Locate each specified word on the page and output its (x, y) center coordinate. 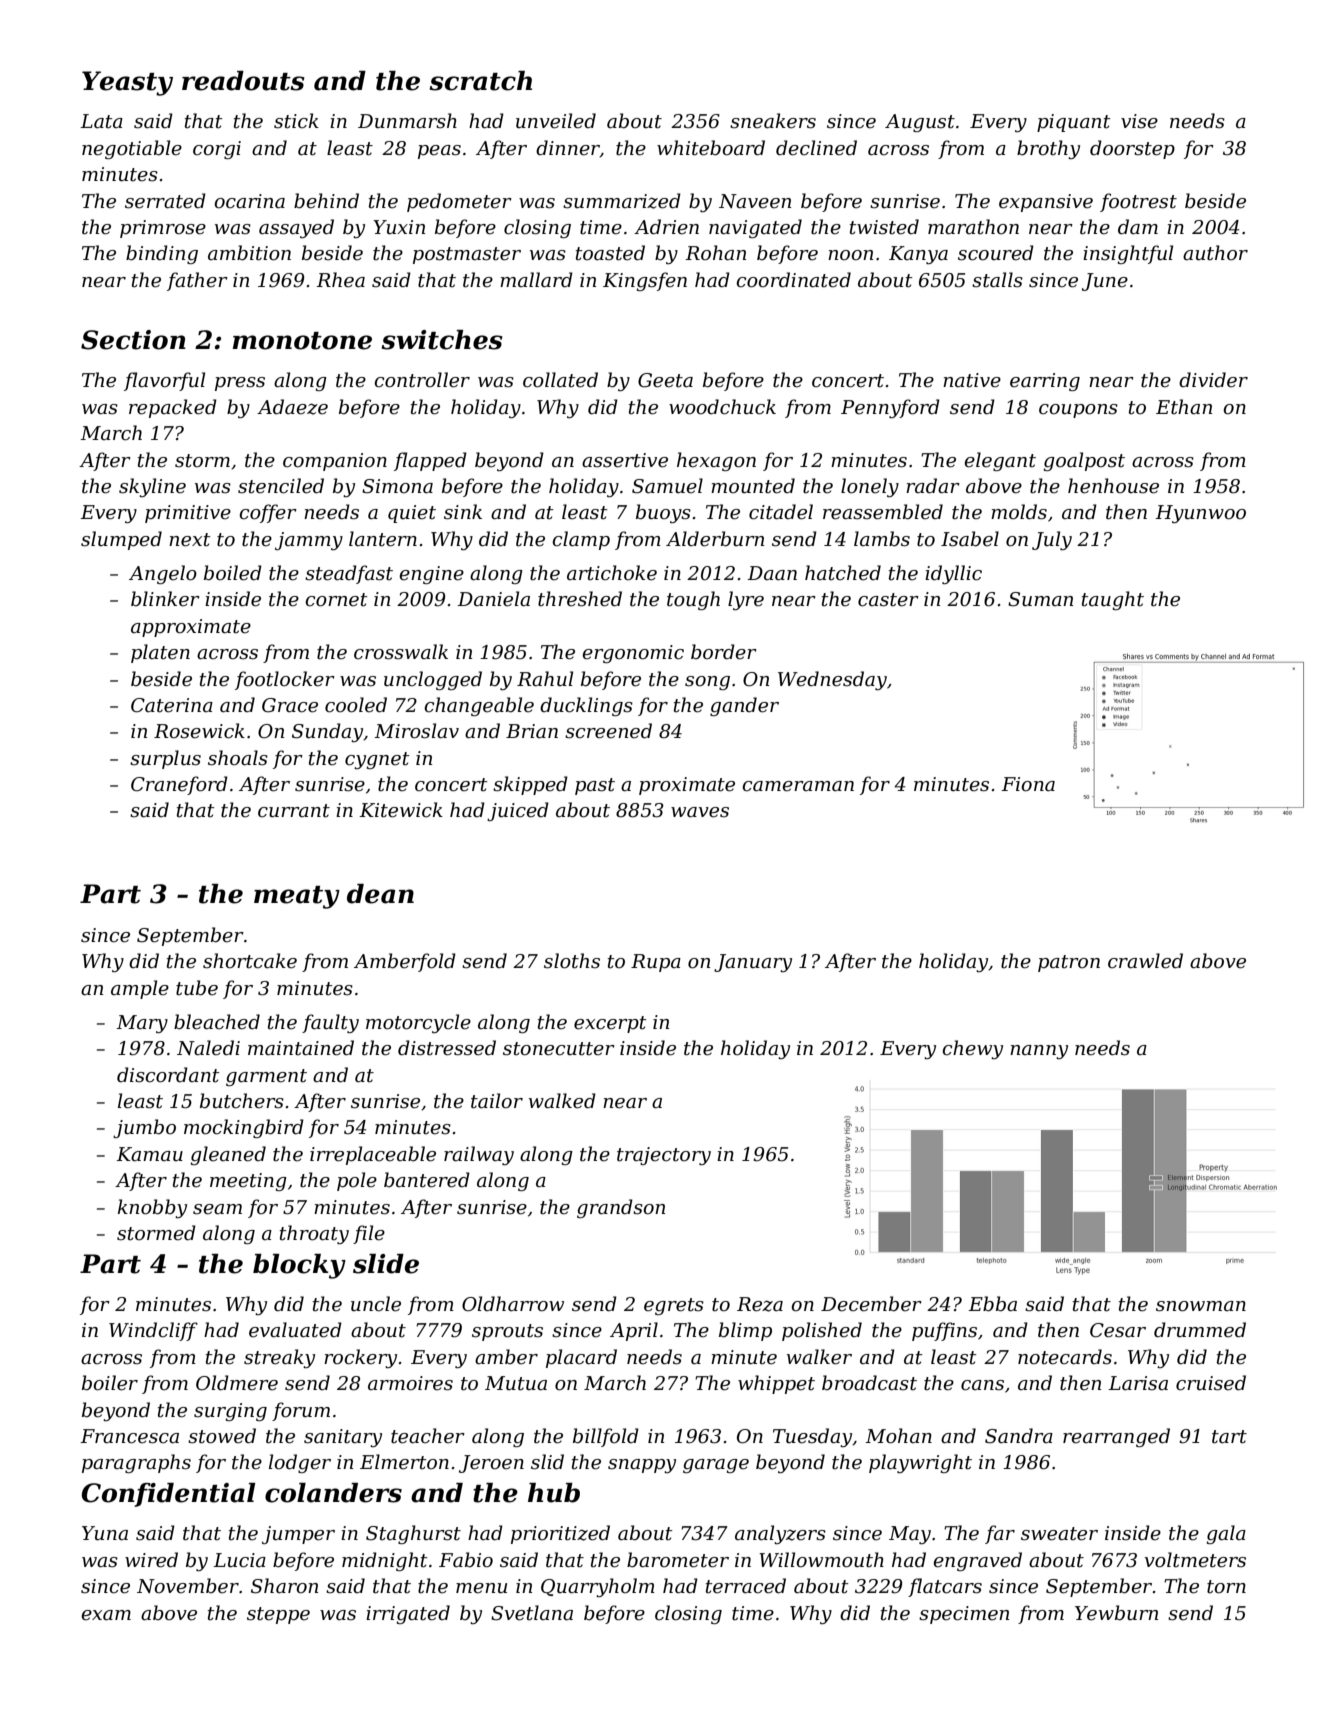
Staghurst (413, 1534)
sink (463, 512)
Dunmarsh (407, 121)
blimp (745, 1331)
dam (1138, 227)
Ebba (992, 1304)
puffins (944, 1331)
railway (479, 1155)
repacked (173, 408)
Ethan (1184, 407)
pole (357, 1181)
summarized (622, 201)
